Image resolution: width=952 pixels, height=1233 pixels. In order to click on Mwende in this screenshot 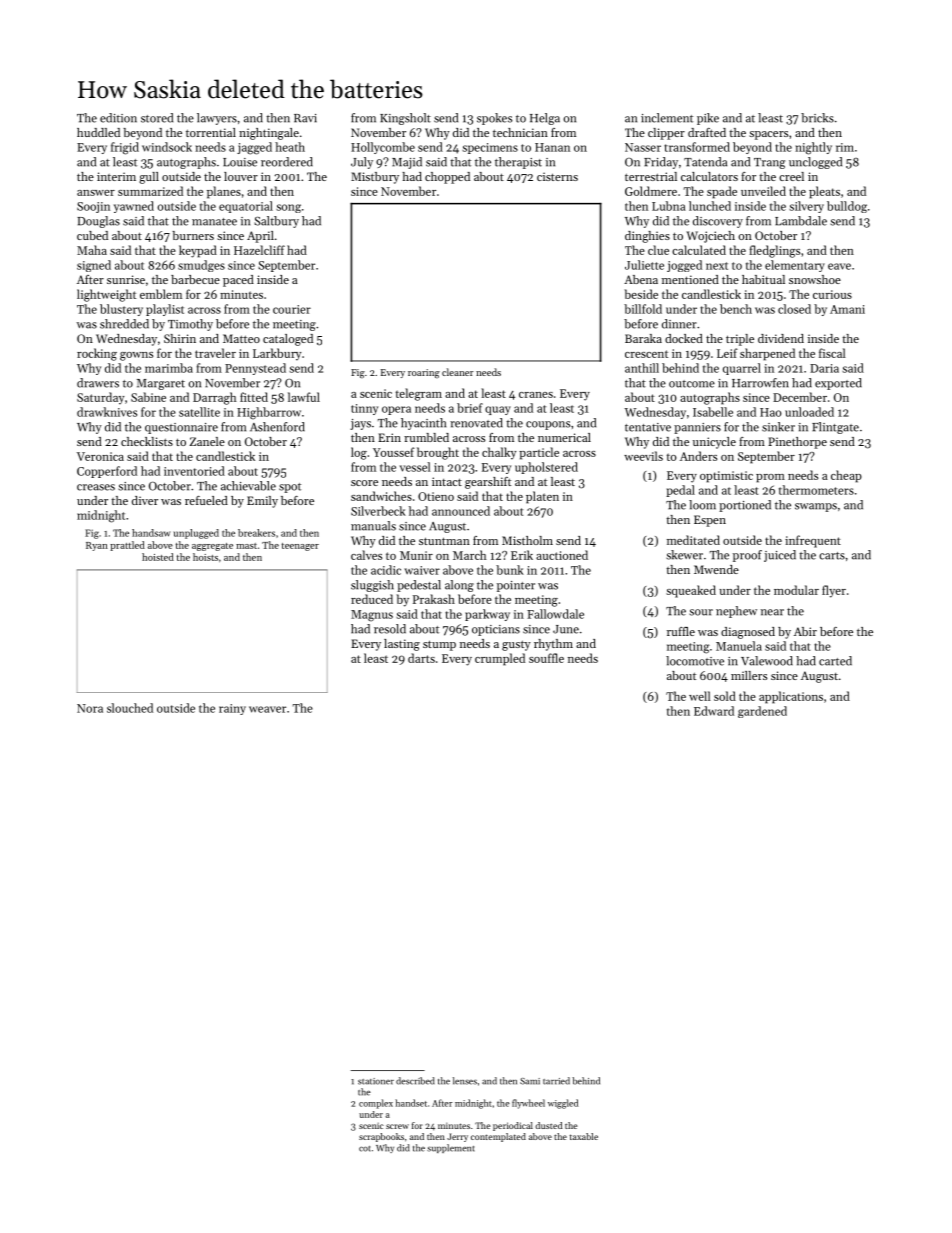, I will do `click(716, 569)`.
